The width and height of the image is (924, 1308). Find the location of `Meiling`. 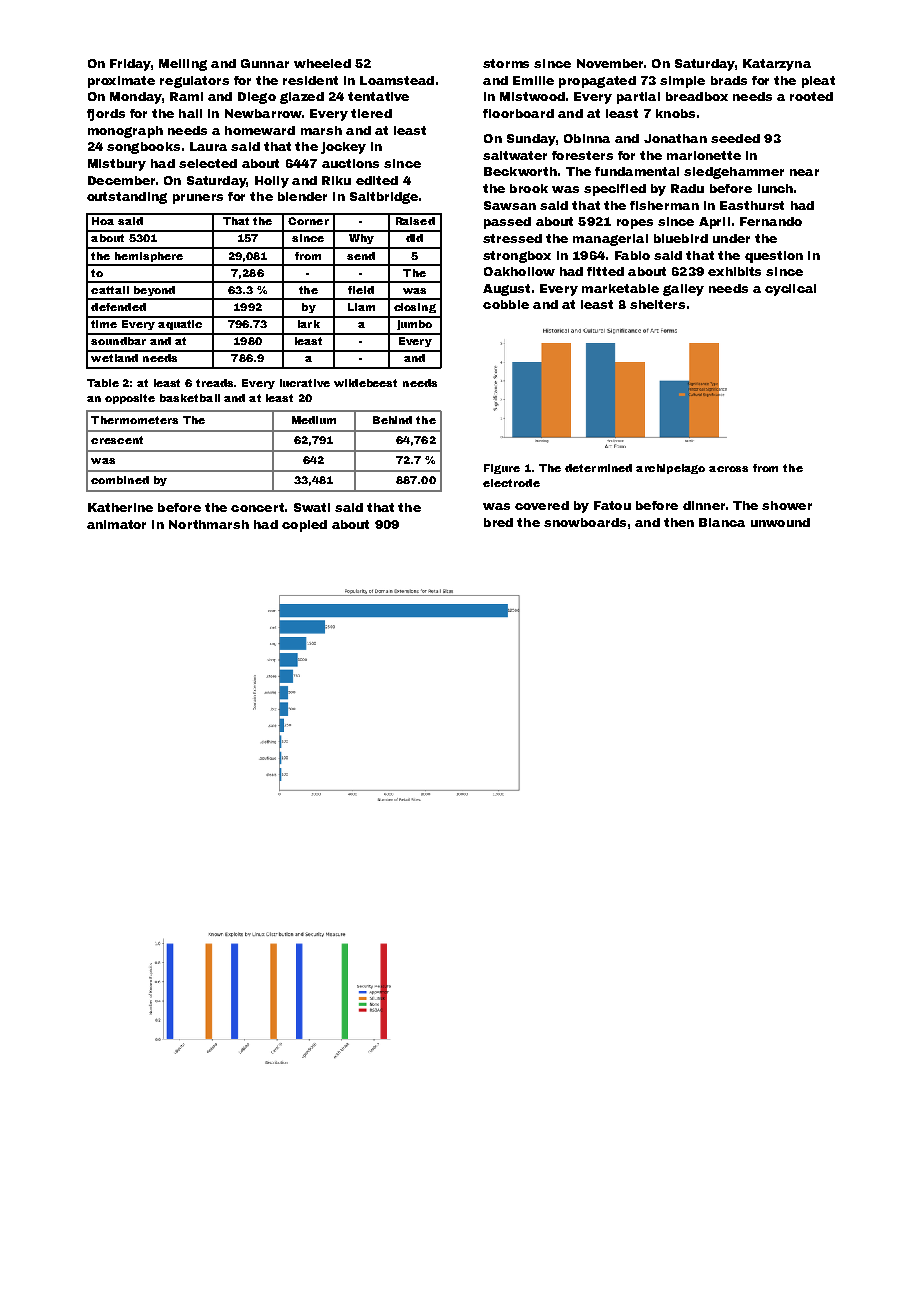

Meiling is located at coordinates (183, 65).
